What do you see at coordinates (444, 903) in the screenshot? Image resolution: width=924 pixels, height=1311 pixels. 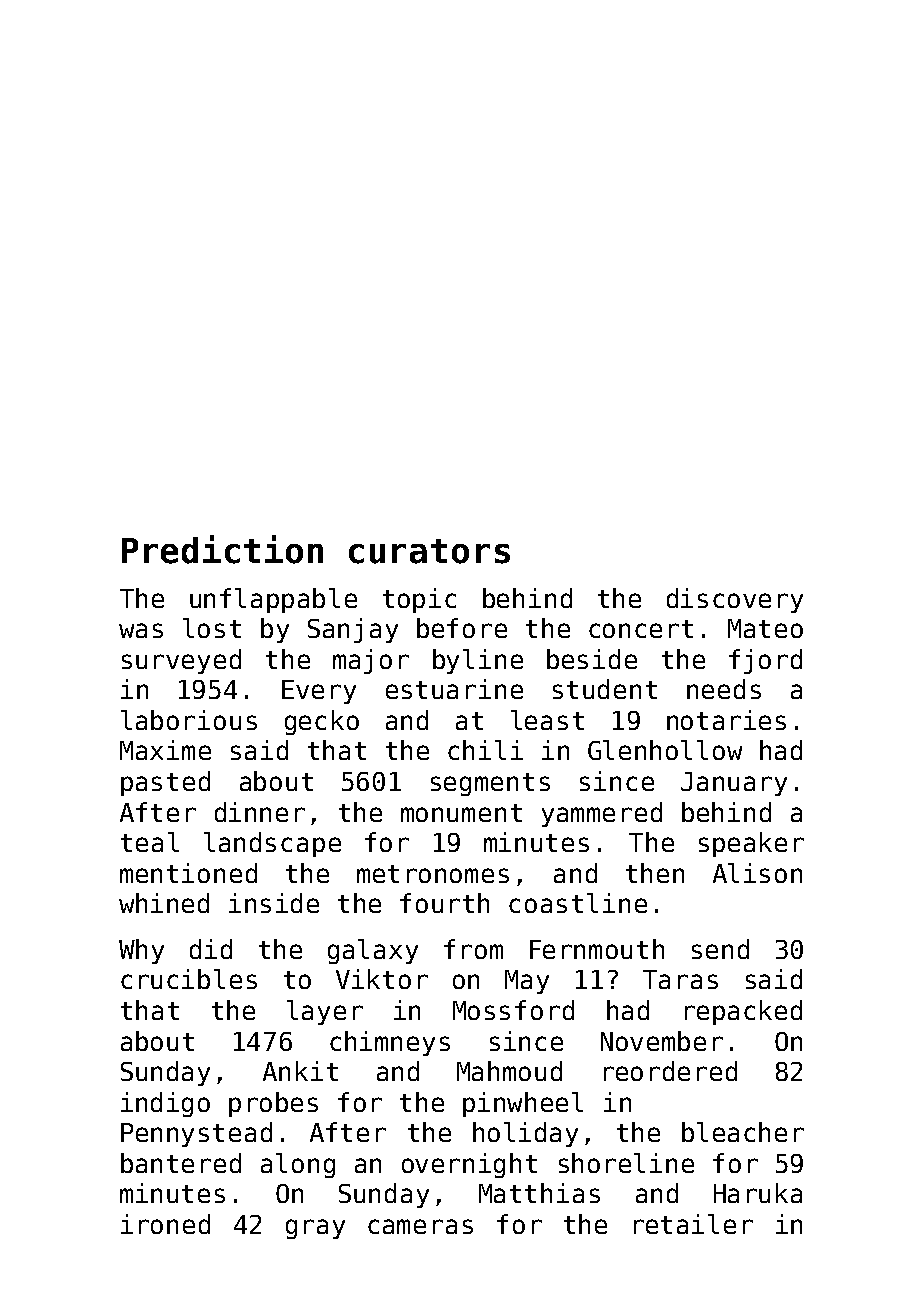 I see `fourth` at bounding box center [444, 903].
